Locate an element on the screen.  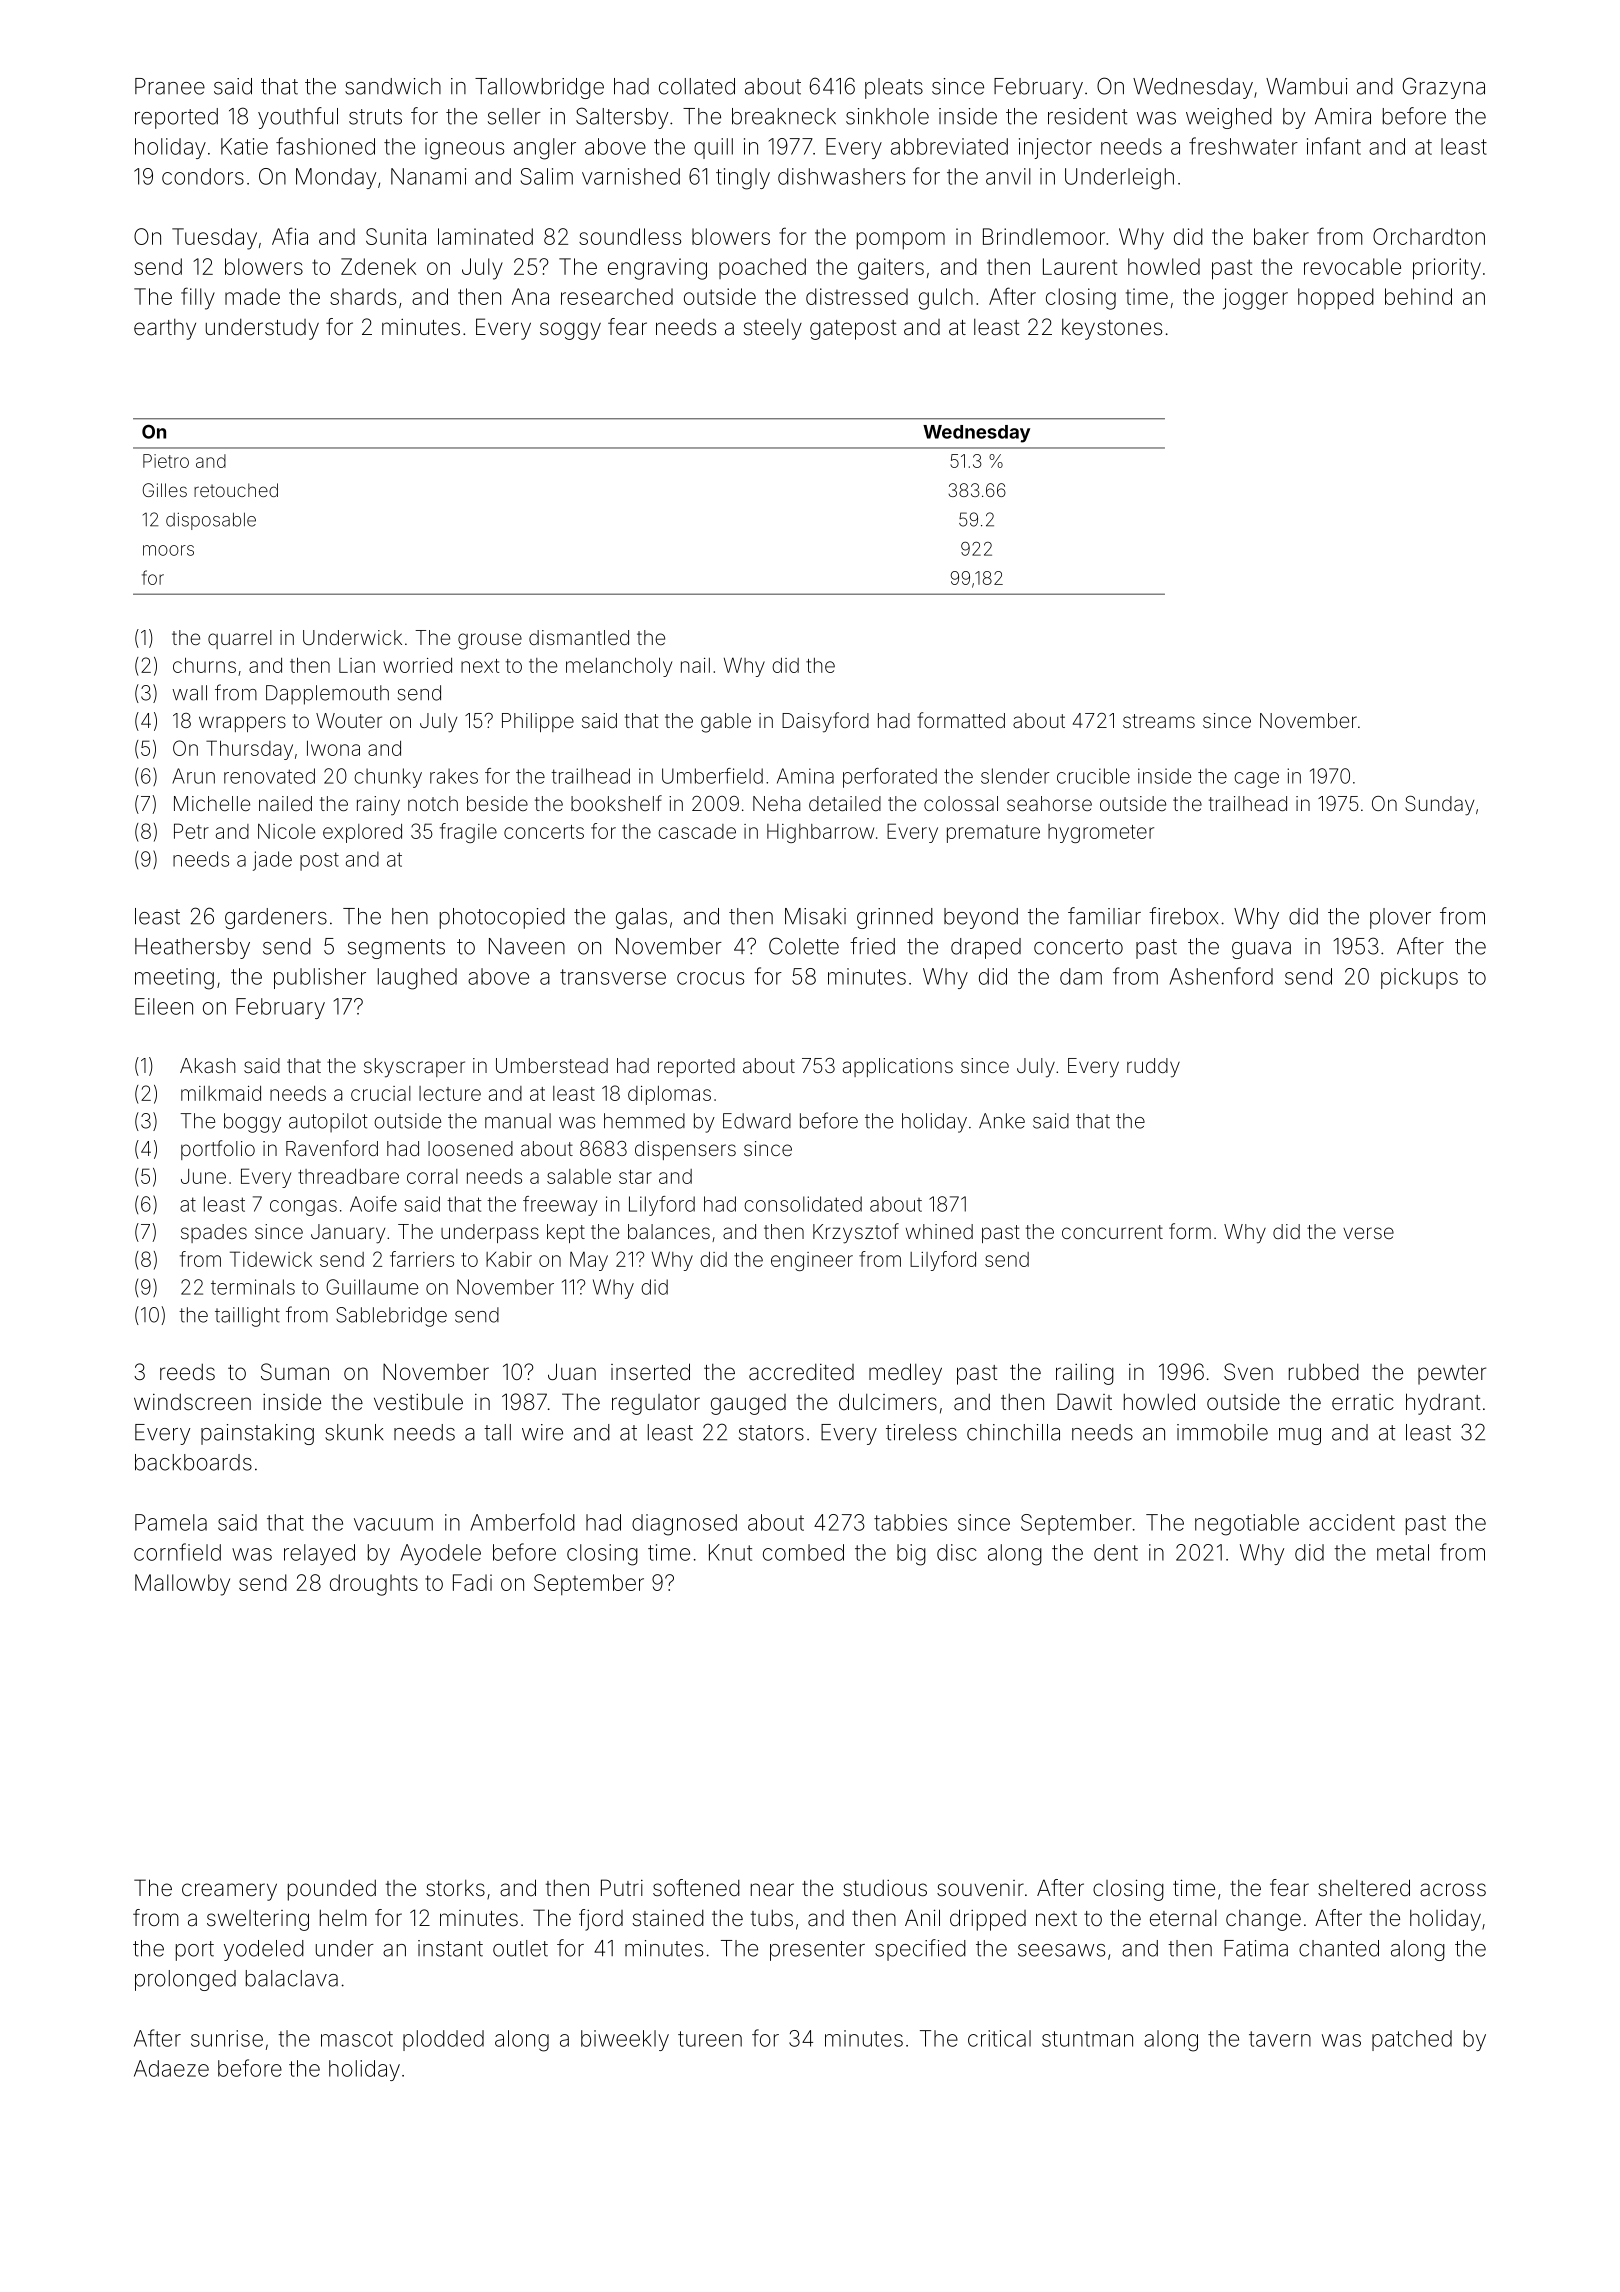
disc is located at coordinates (957, 1552).
